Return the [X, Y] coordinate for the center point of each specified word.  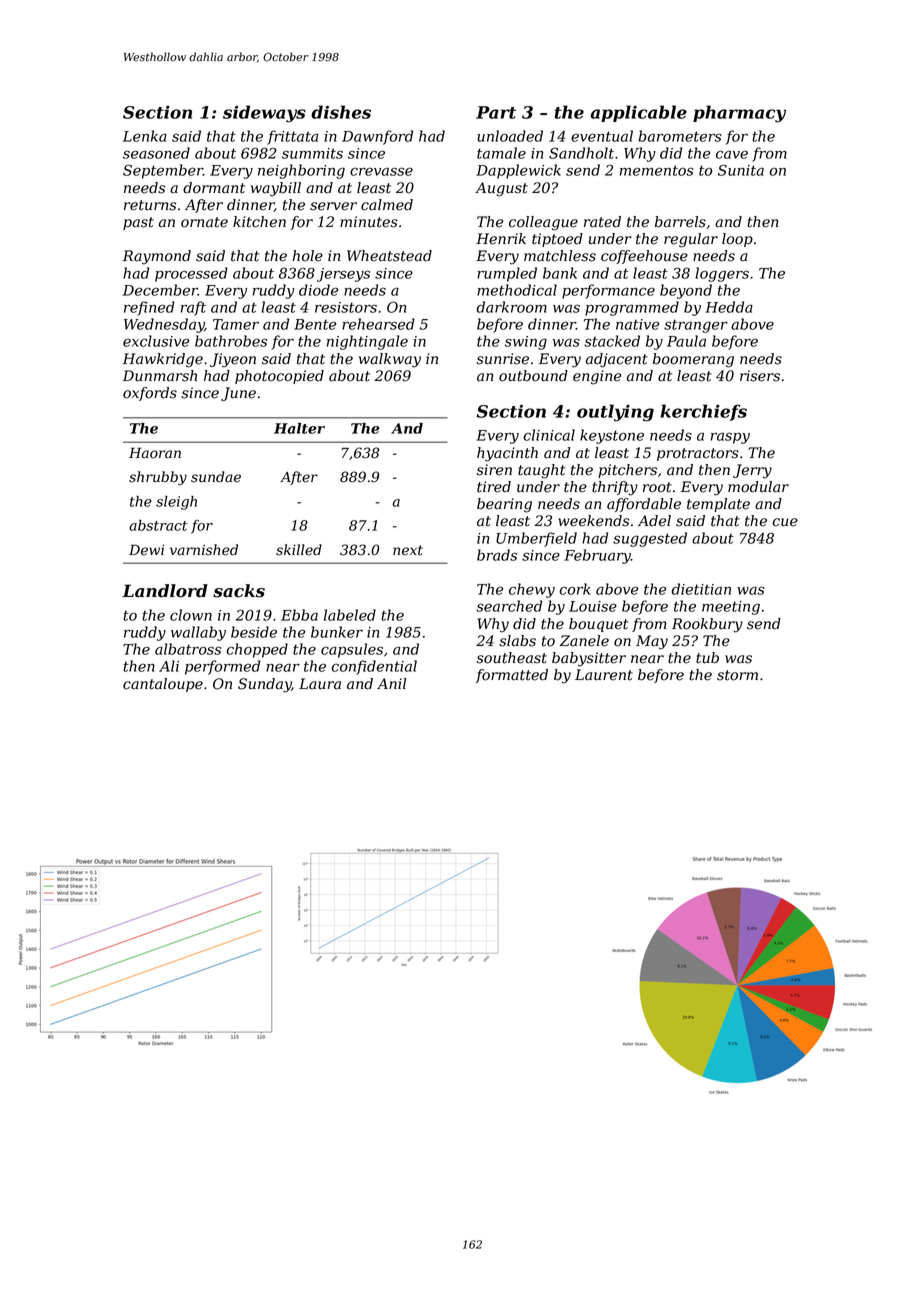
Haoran [155, 453]
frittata [292, 137]
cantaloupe [163, 685]
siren [494, 470]
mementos [657, 170]
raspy [730, 438]
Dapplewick [518, 171]
